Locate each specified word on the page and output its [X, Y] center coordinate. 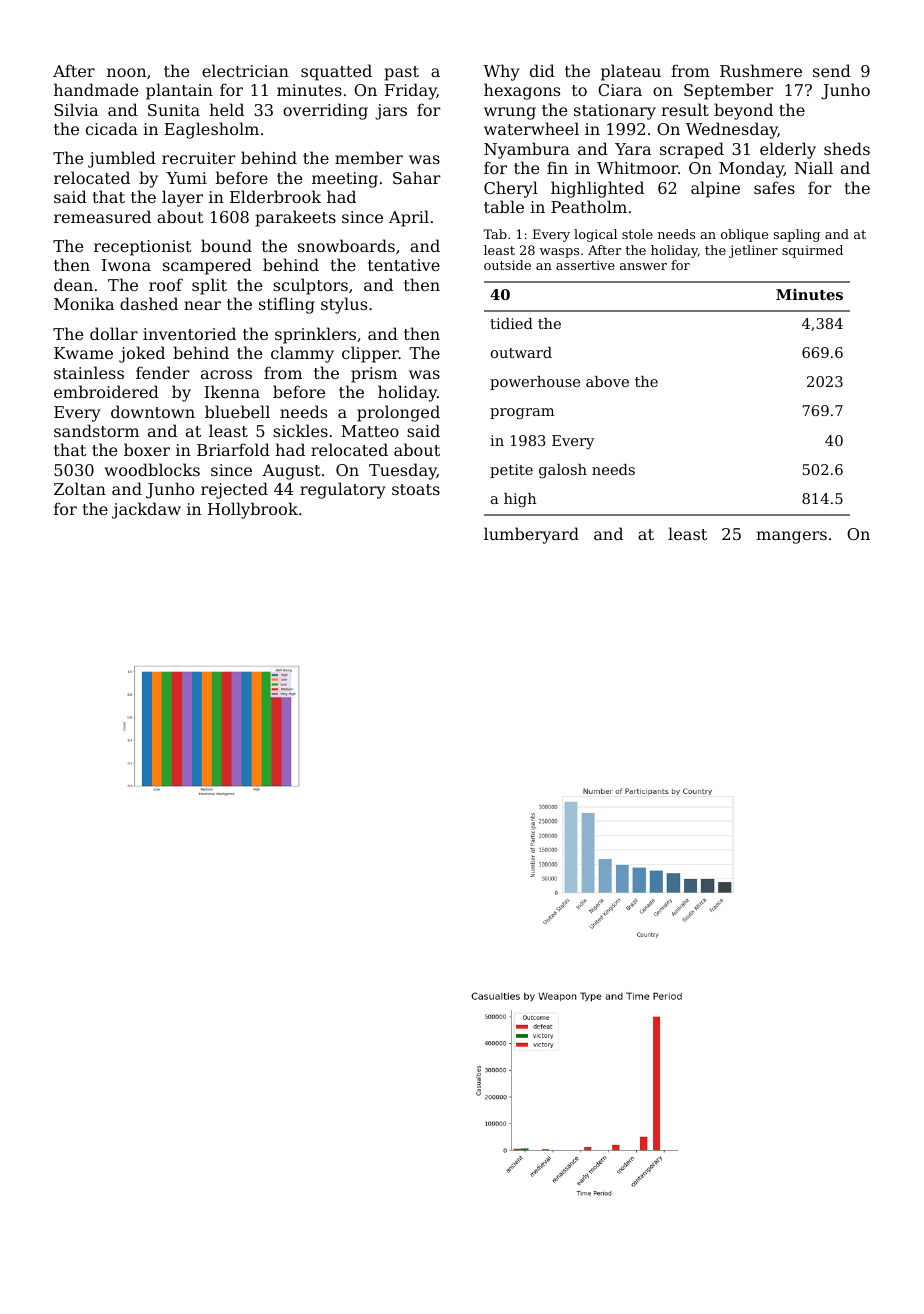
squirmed [812, 251]
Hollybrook [253, 510]
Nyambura [527, 150]
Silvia [76, 109]
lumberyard [531, 535]
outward [521, 352]
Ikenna [232, 391]
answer [643, 266]
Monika [84, 303]
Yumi [186, 178]
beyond [743, 111]
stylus [344, 305]
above [607, 381]
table [504, 206]
